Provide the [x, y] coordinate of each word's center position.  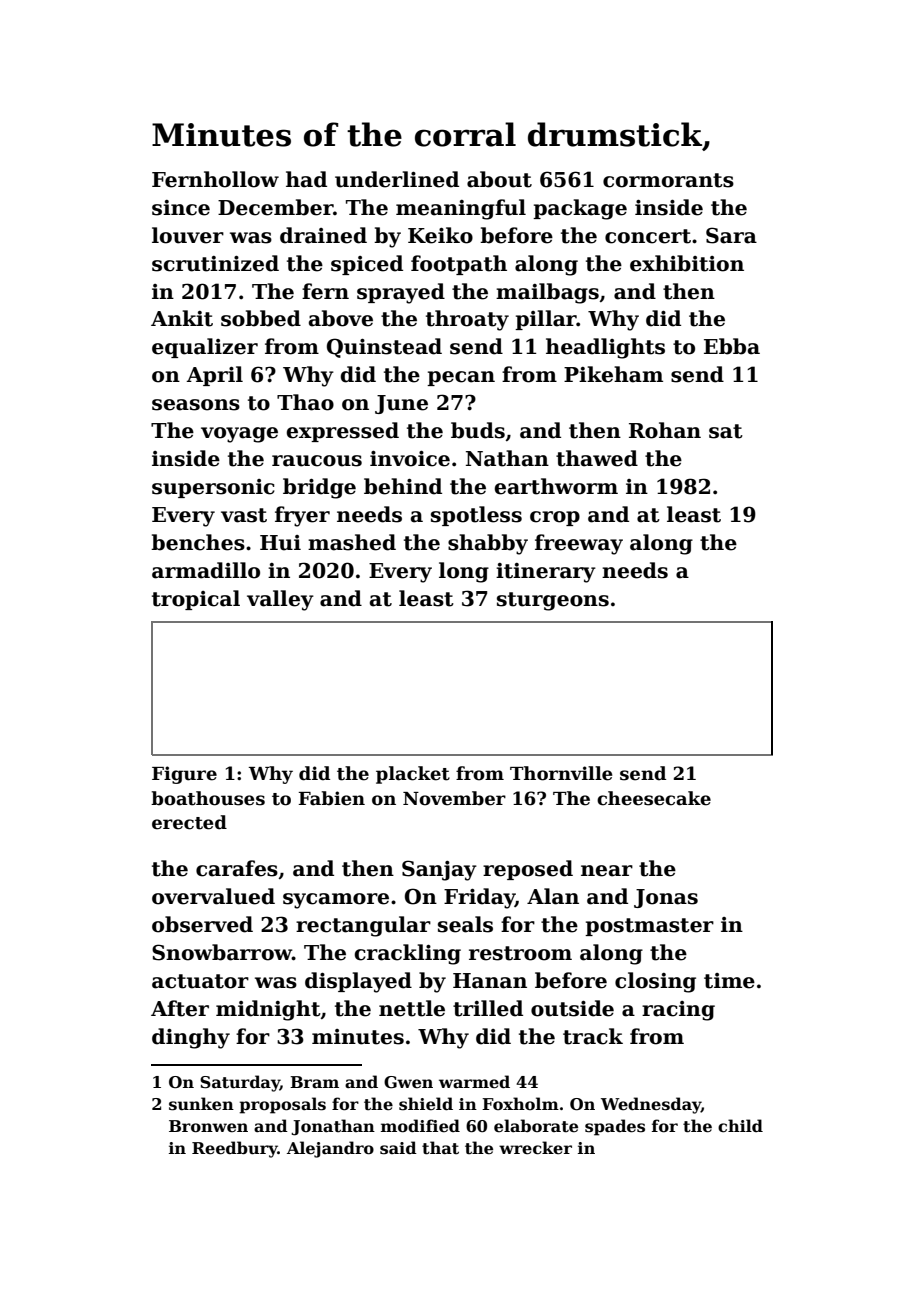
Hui [280, 543]
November [454, 798]
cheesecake [654, 798]
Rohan [665, 430]
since [181, 208]
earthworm [556, 486]
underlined [397, 179]
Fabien [332, 798]
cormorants [668, 180]
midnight [268, 1010]
